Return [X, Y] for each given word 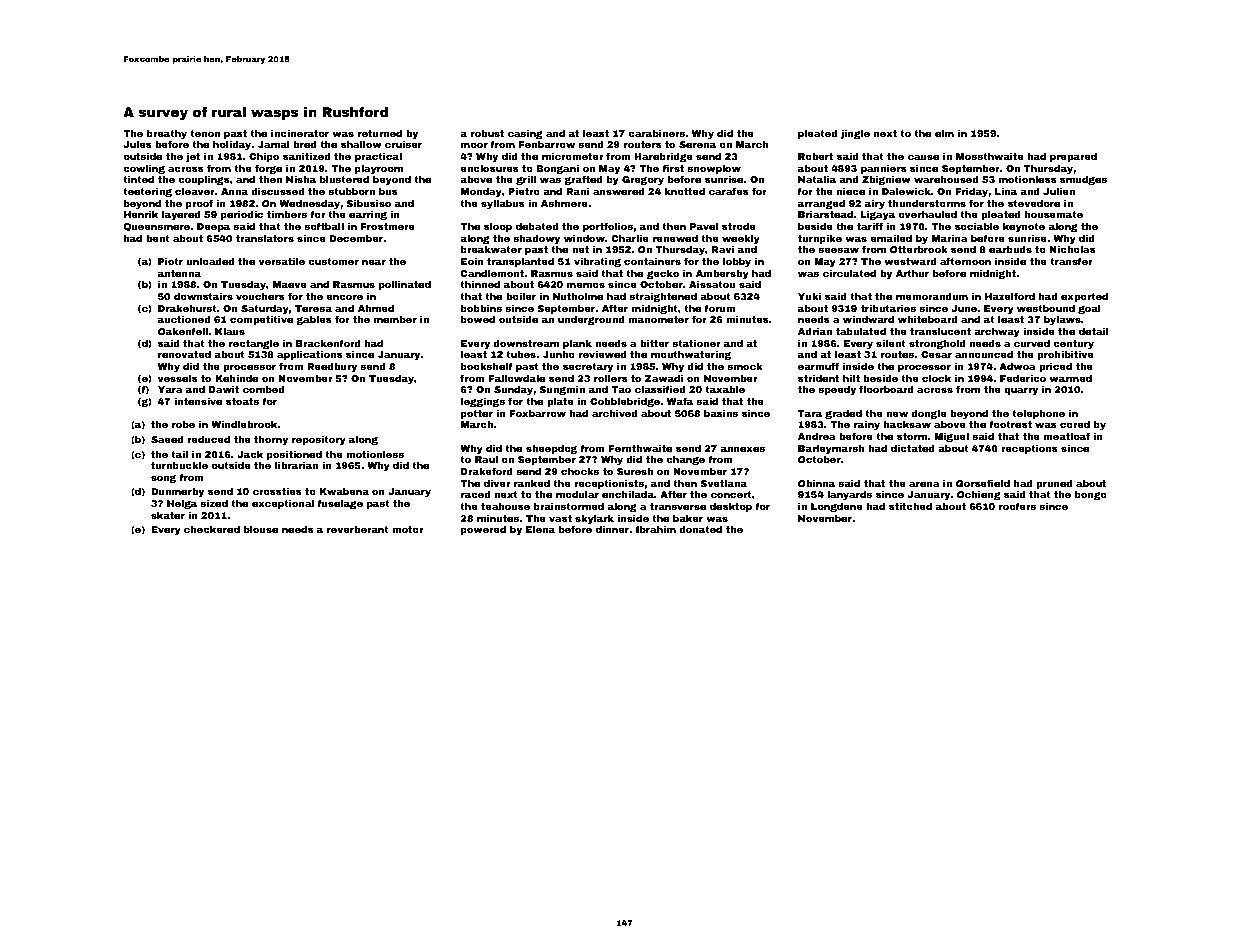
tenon [205, 133]
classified [660, 389]
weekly [741, 239]
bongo [1091, 495]
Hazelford [1010, 296]
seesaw [838, 250]
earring [368, 215]
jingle [855, 134]
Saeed [167, 439]
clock [936, 378]
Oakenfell [183, 331]
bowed [478, 319]
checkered [212, 529]
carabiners [657, 133]
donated [700, 529]
